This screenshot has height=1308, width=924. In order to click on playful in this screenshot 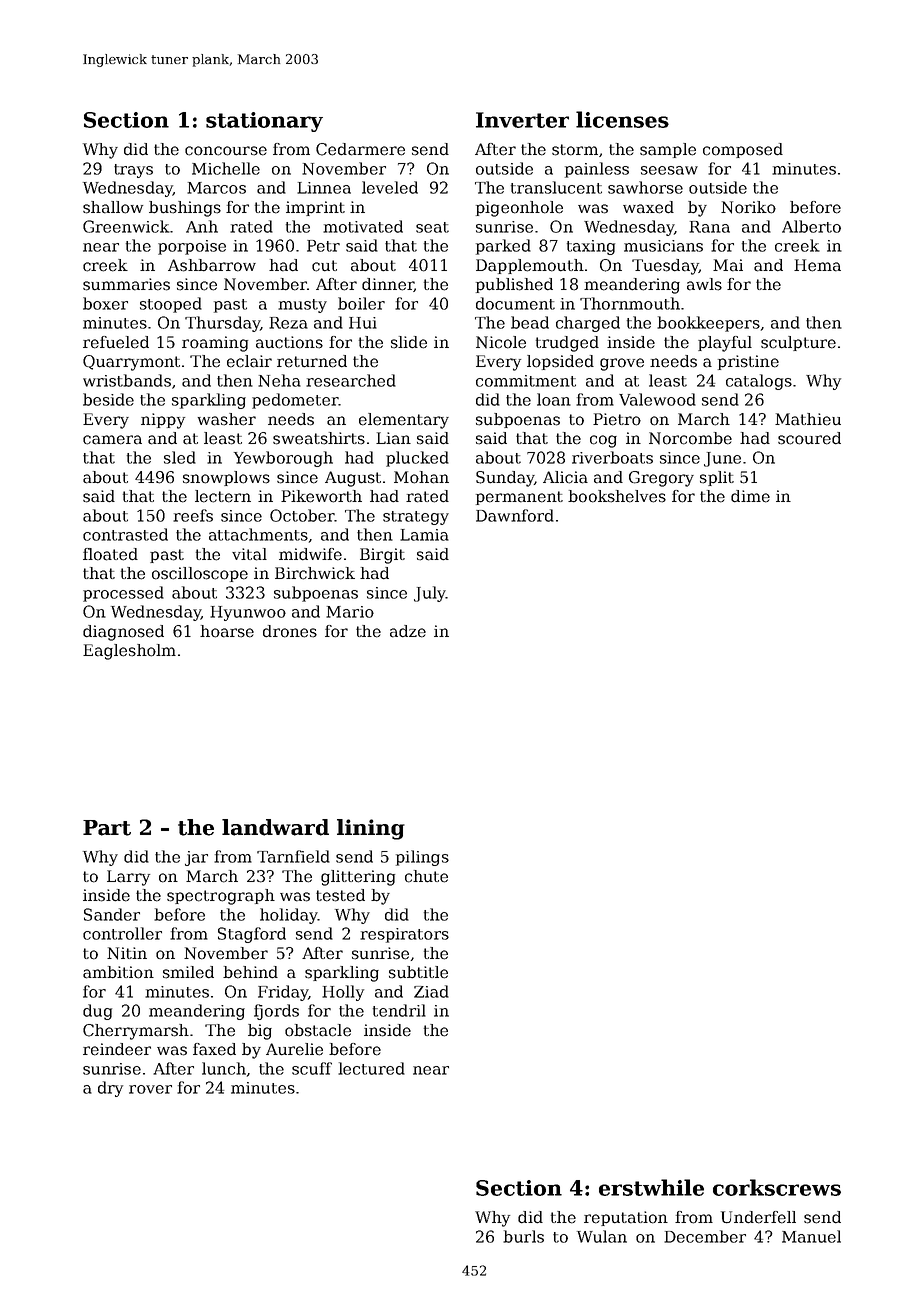, I will do `click(725, 344)`.
